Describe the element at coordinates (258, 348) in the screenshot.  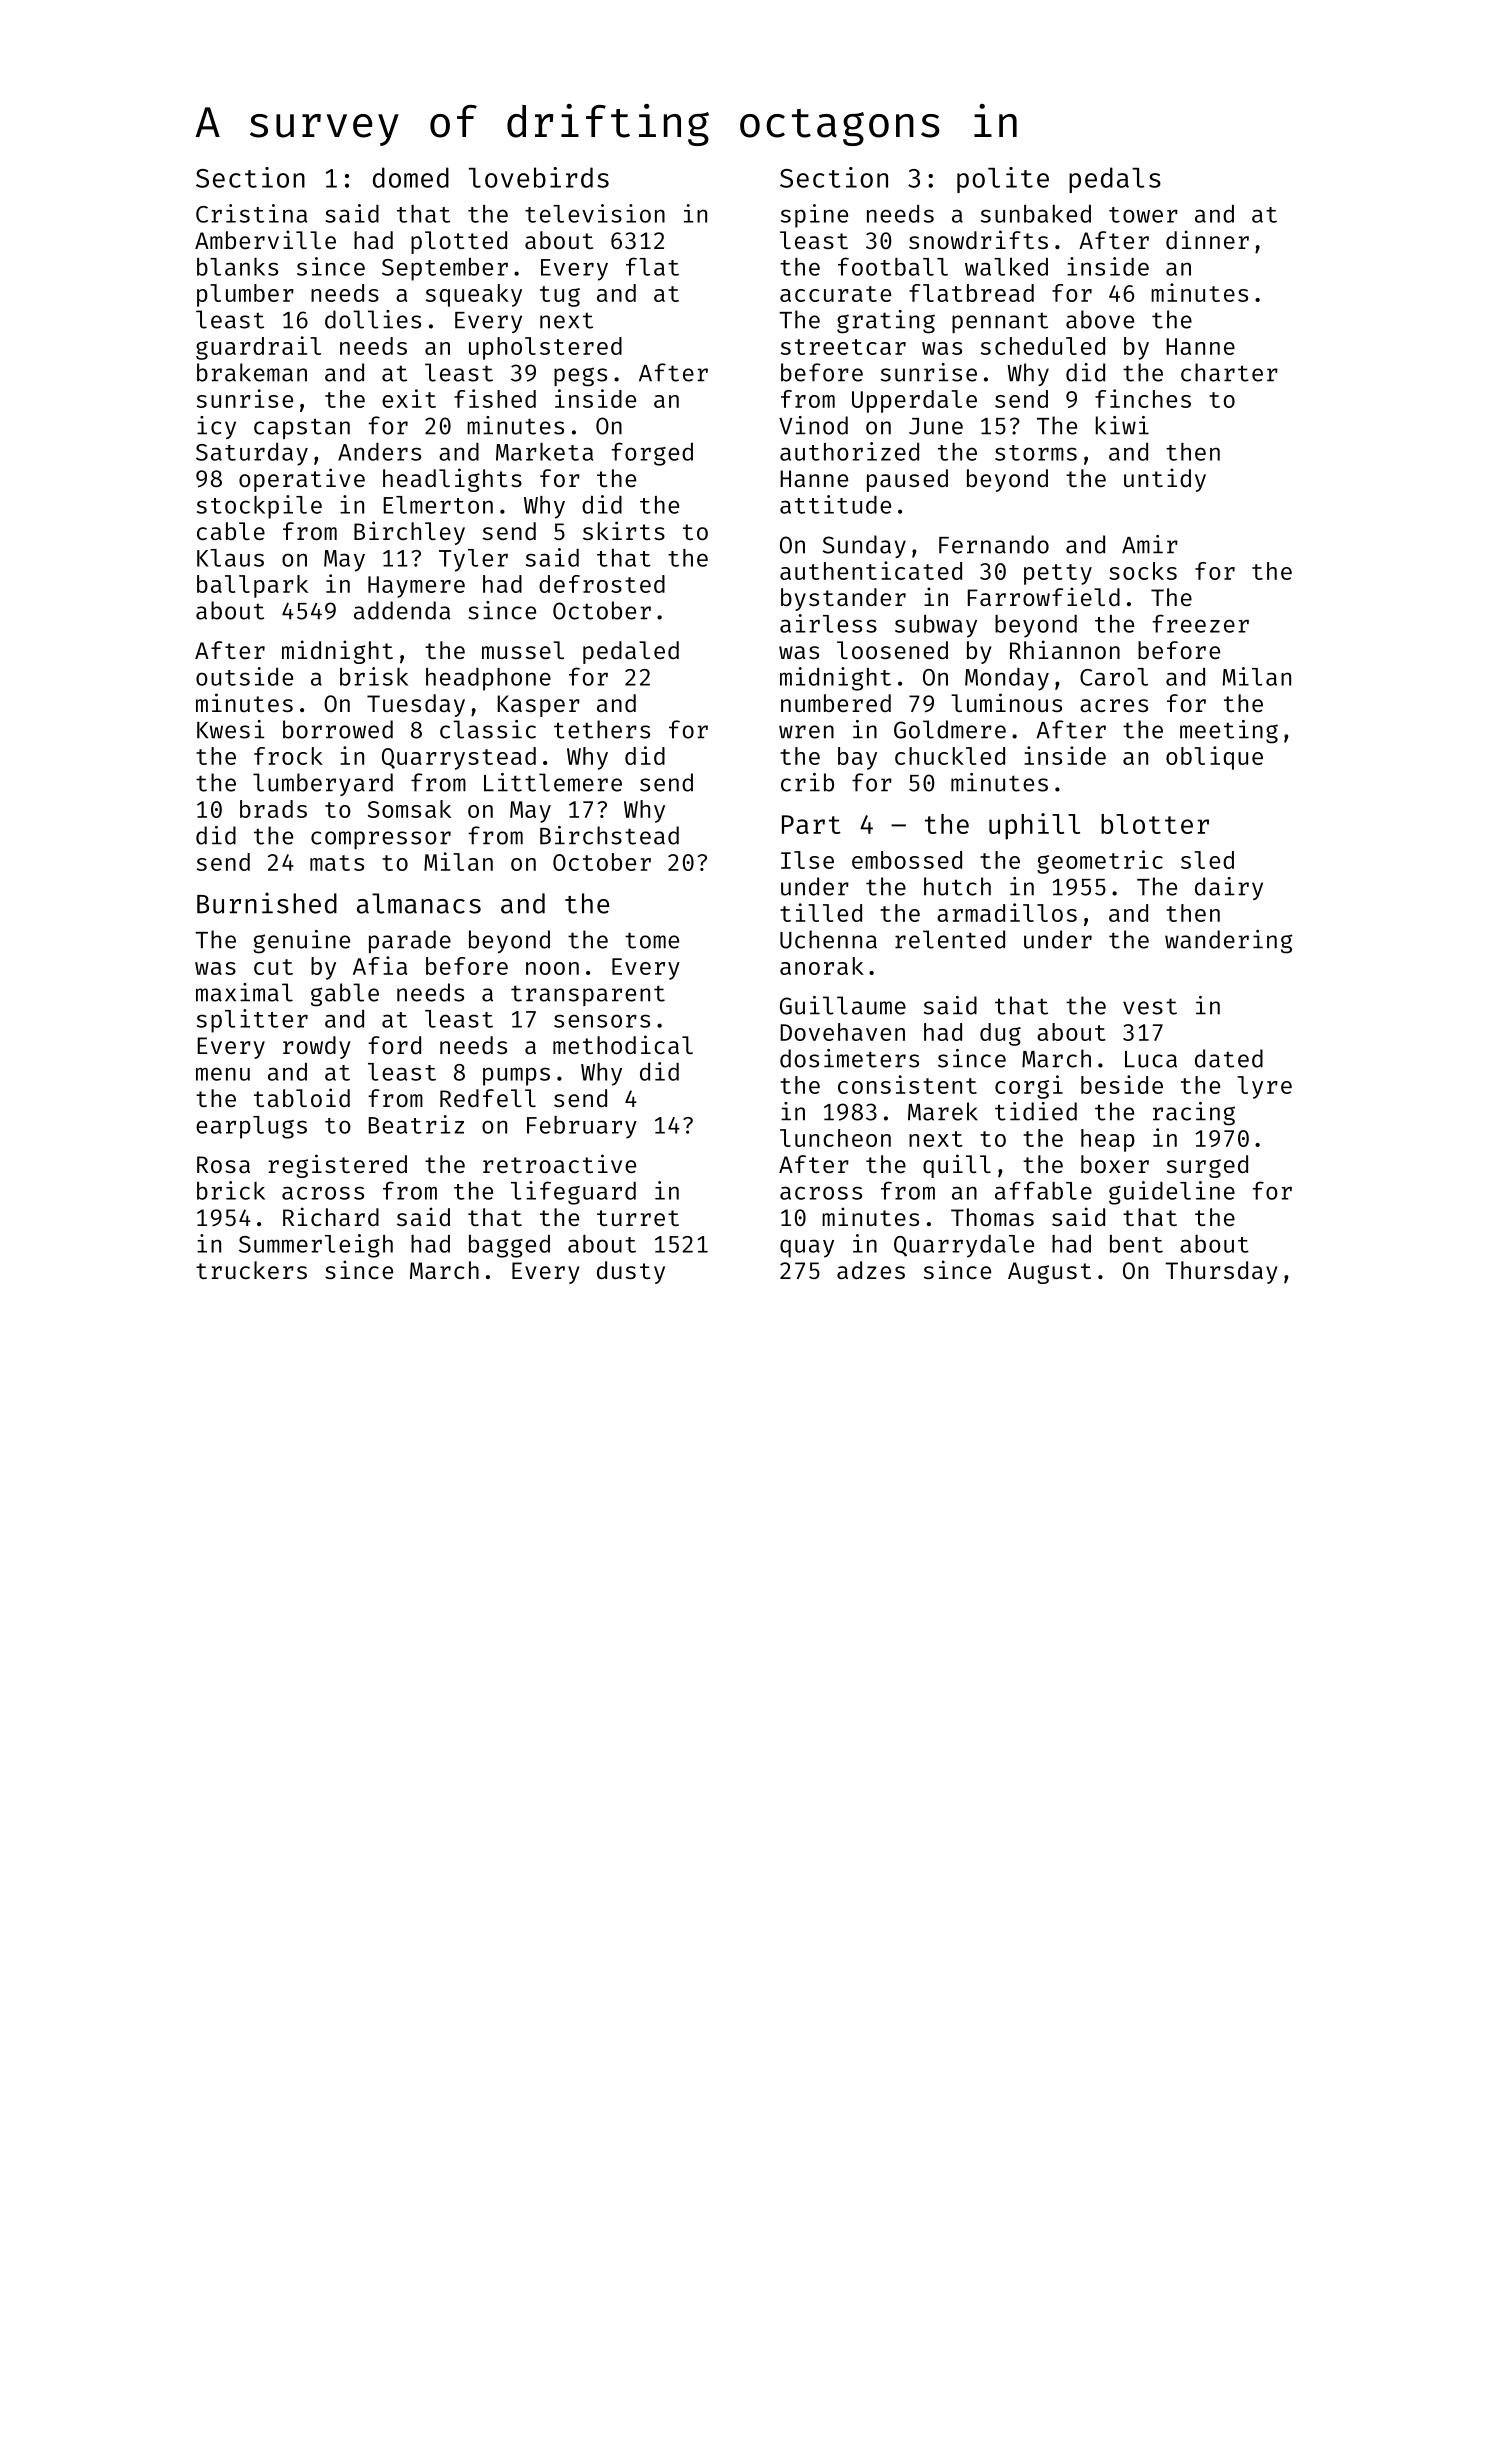
I see `guardrail` at that location.
